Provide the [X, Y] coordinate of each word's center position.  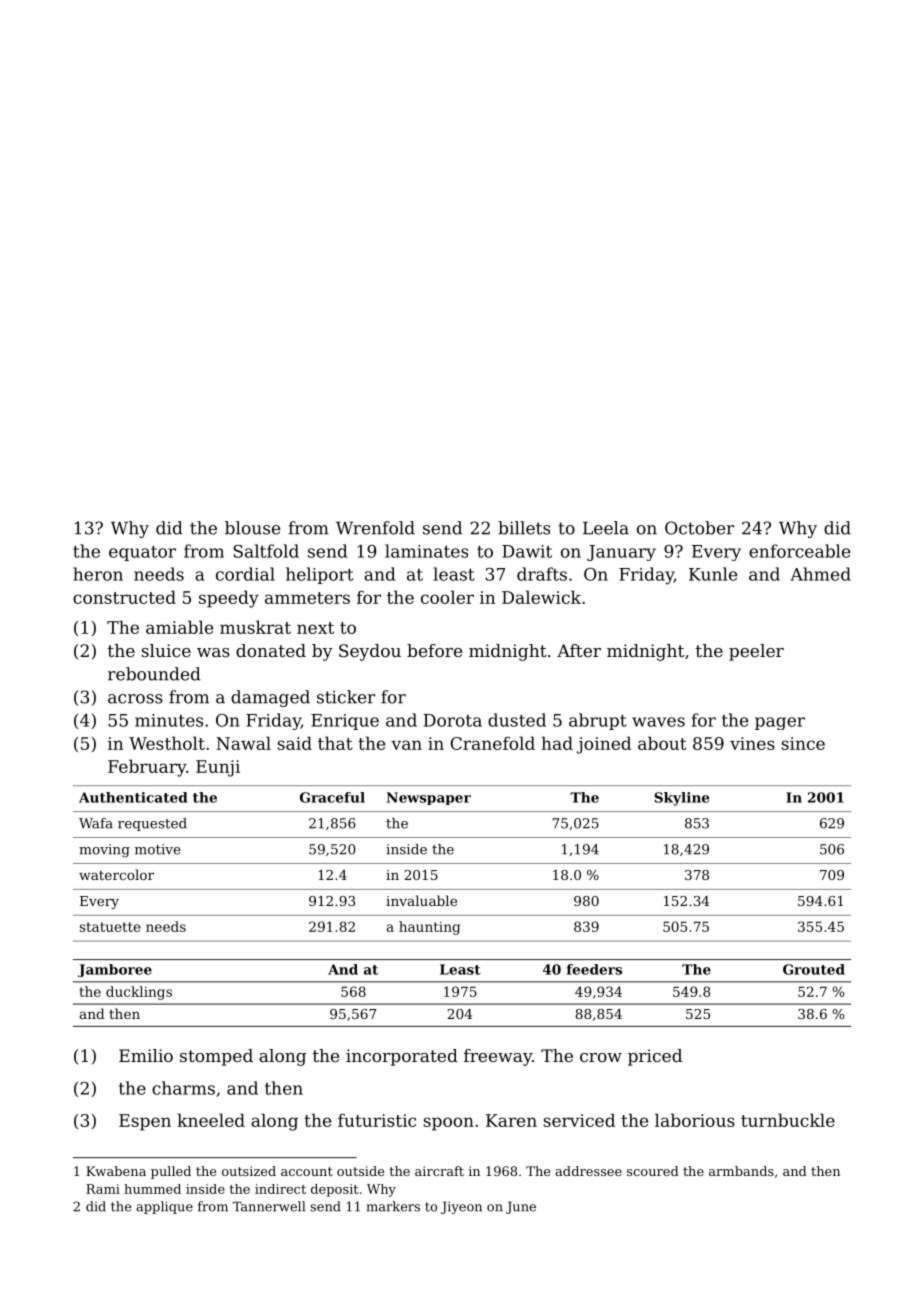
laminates [426, 551]
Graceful [332, 797]
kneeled [211, 1120]
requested [152, 824]
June [521, 1207]
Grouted [814, 969]
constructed [124, 597]
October [699, 528]
